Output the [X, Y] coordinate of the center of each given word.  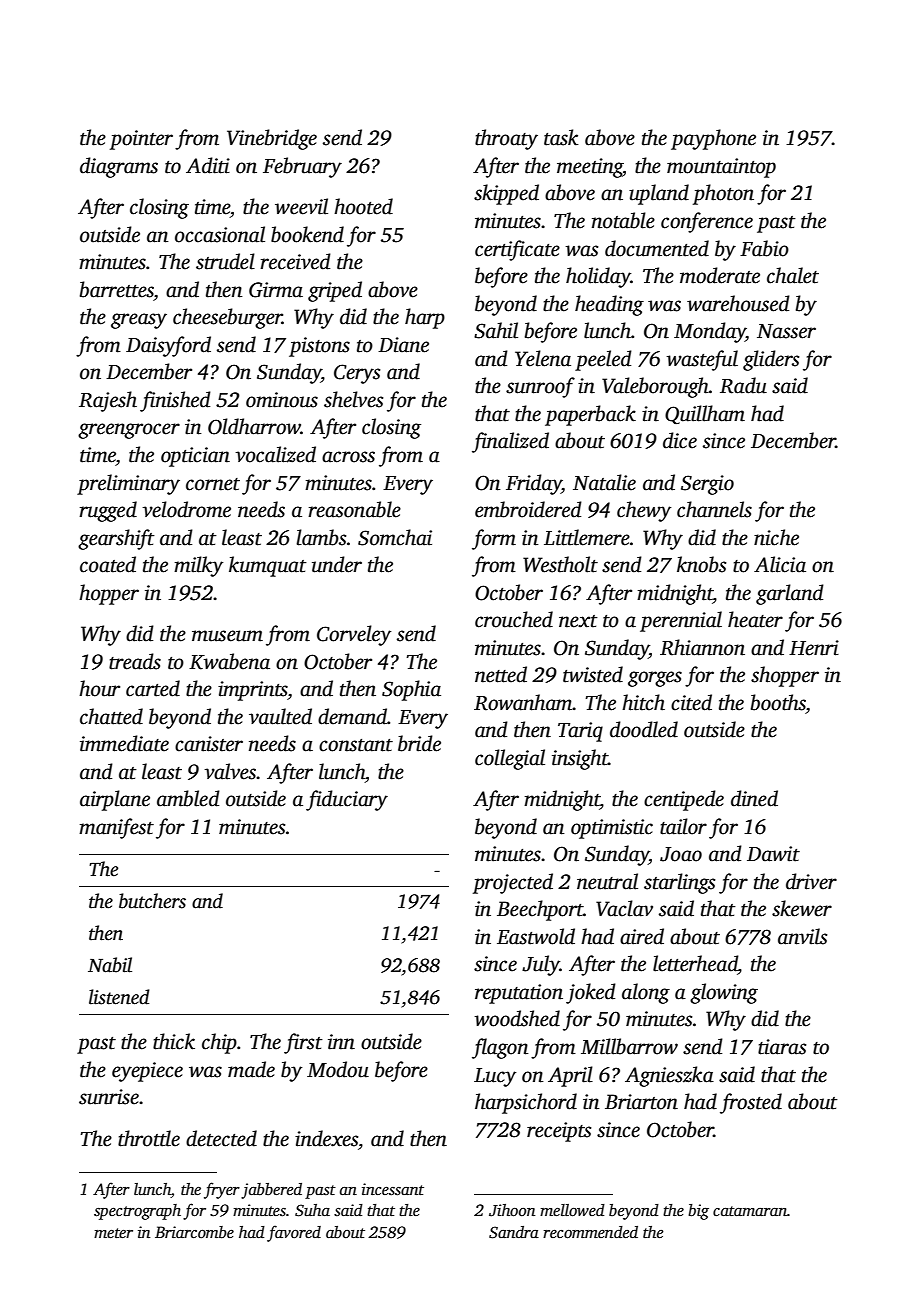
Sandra [514, 1232]
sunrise [109, 1097]
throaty [506, 139]
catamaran [750, 1211]
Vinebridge [272, 139]
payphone [713, 139]
